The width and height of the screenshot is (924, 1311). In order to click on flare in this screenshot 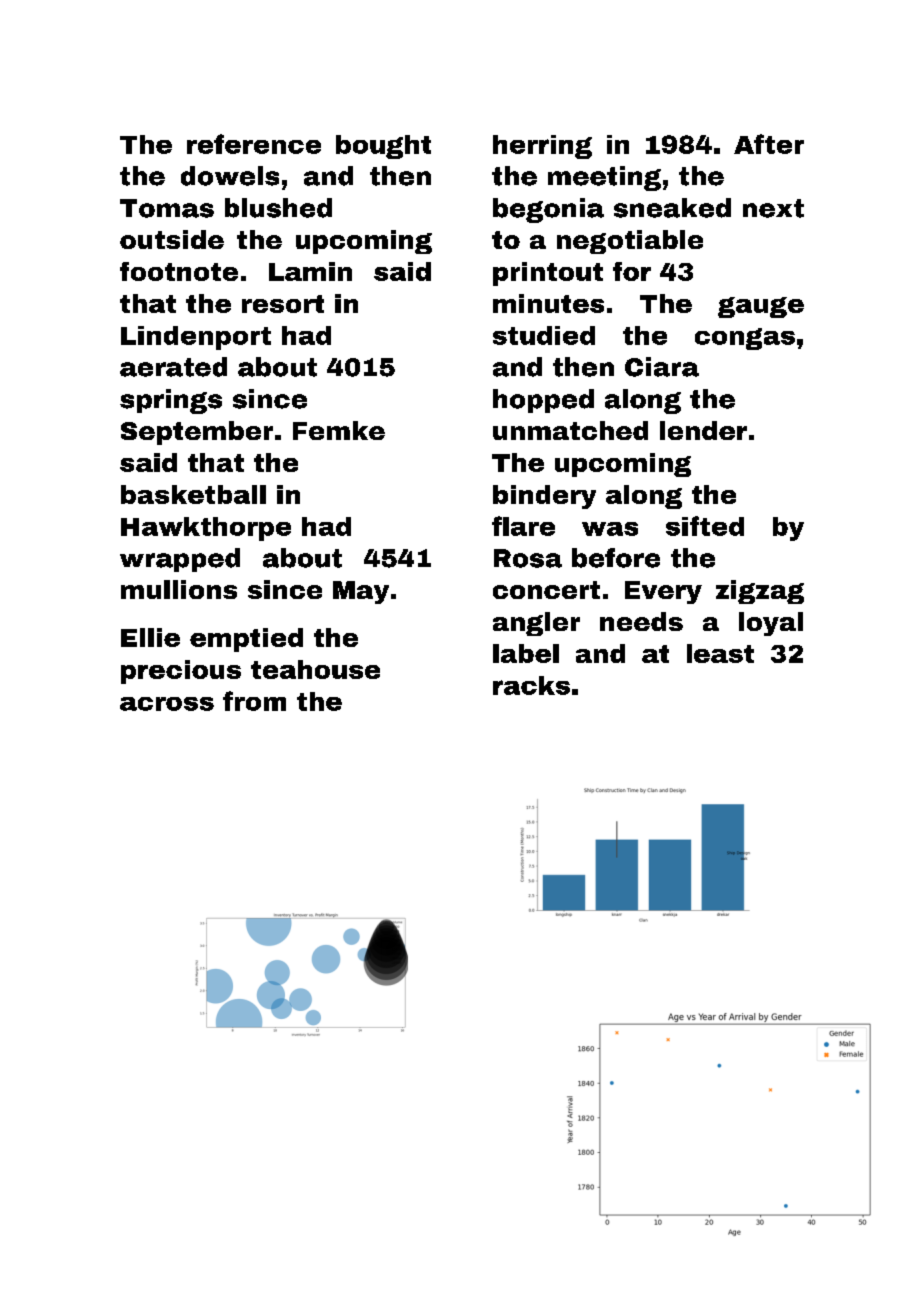, I will do `click(523, 526)`.
